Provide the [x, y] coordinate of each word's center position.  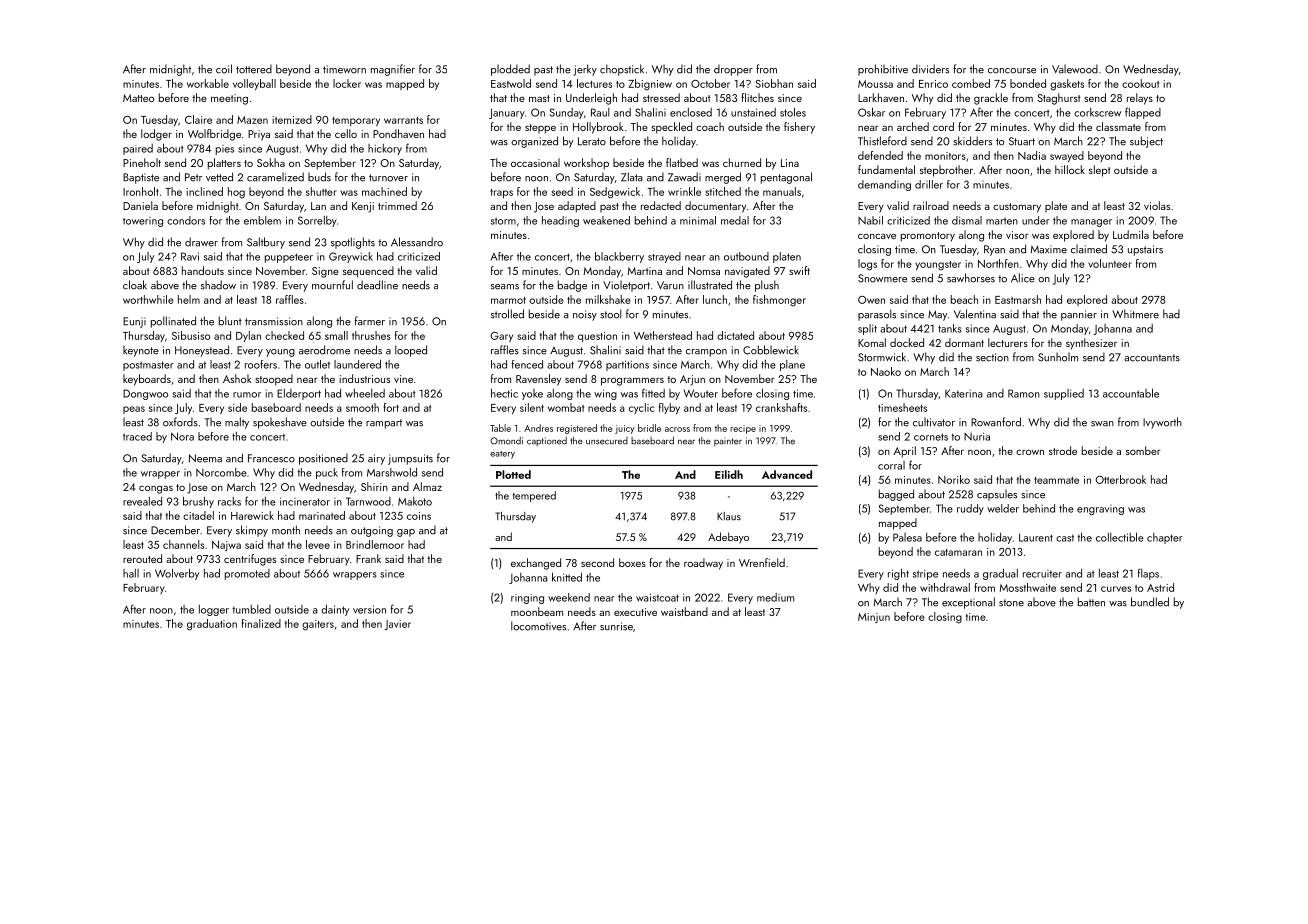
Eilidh [729, 474]
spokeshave [280, 423]
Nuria [977, 436]
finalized [261, 623]
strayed [664, 257]
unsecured [607, 441]
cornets [931, 437]
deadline [377, 285]
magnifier [393, 70]
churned [742, 162]
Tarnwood [368, 501]
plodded [510, 70]
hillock [1070, 169]
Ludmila [1131, 234]
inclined [204, 191]
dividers [930, 69]
